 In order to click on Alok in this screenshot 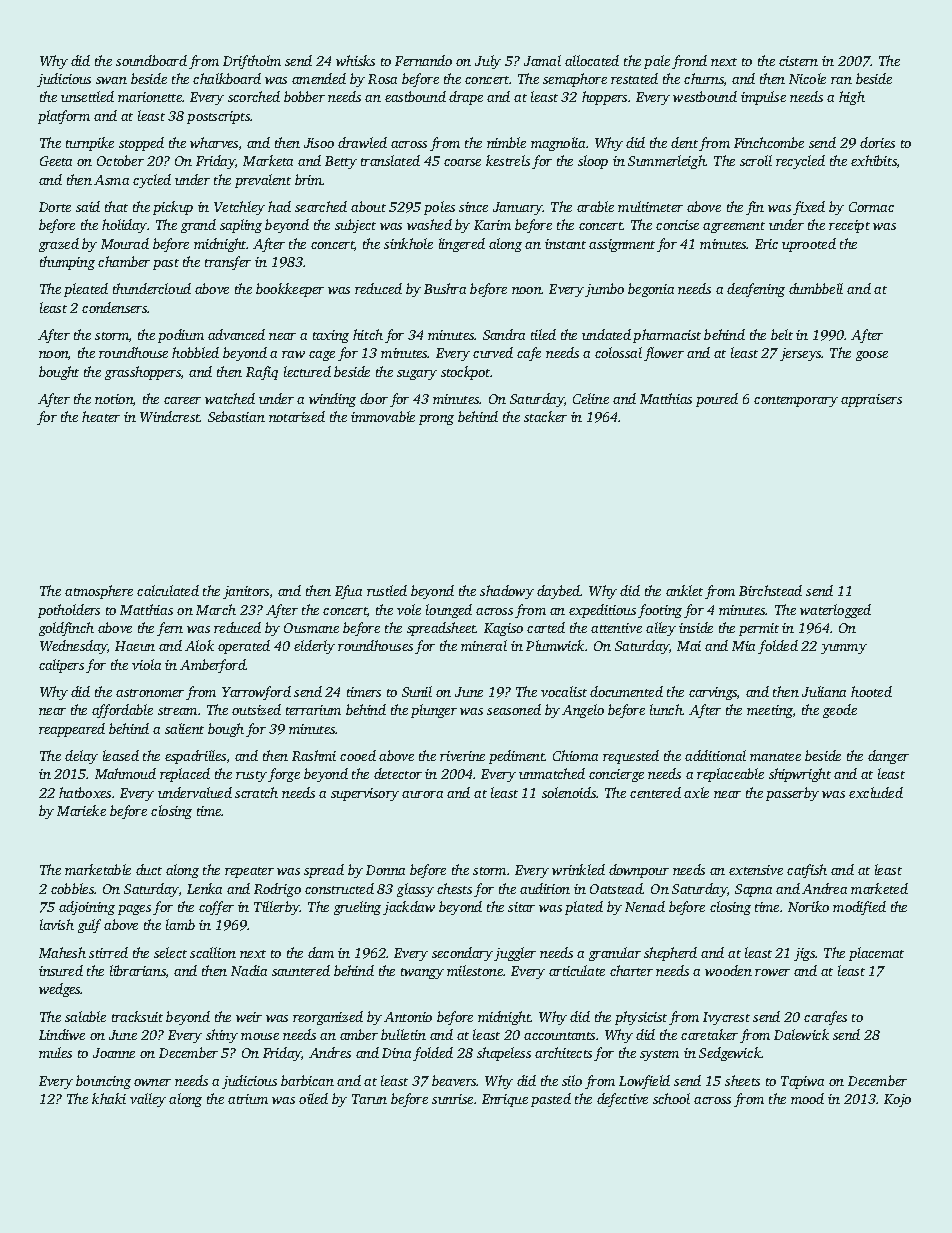, I will do `click(199, 645)`.
